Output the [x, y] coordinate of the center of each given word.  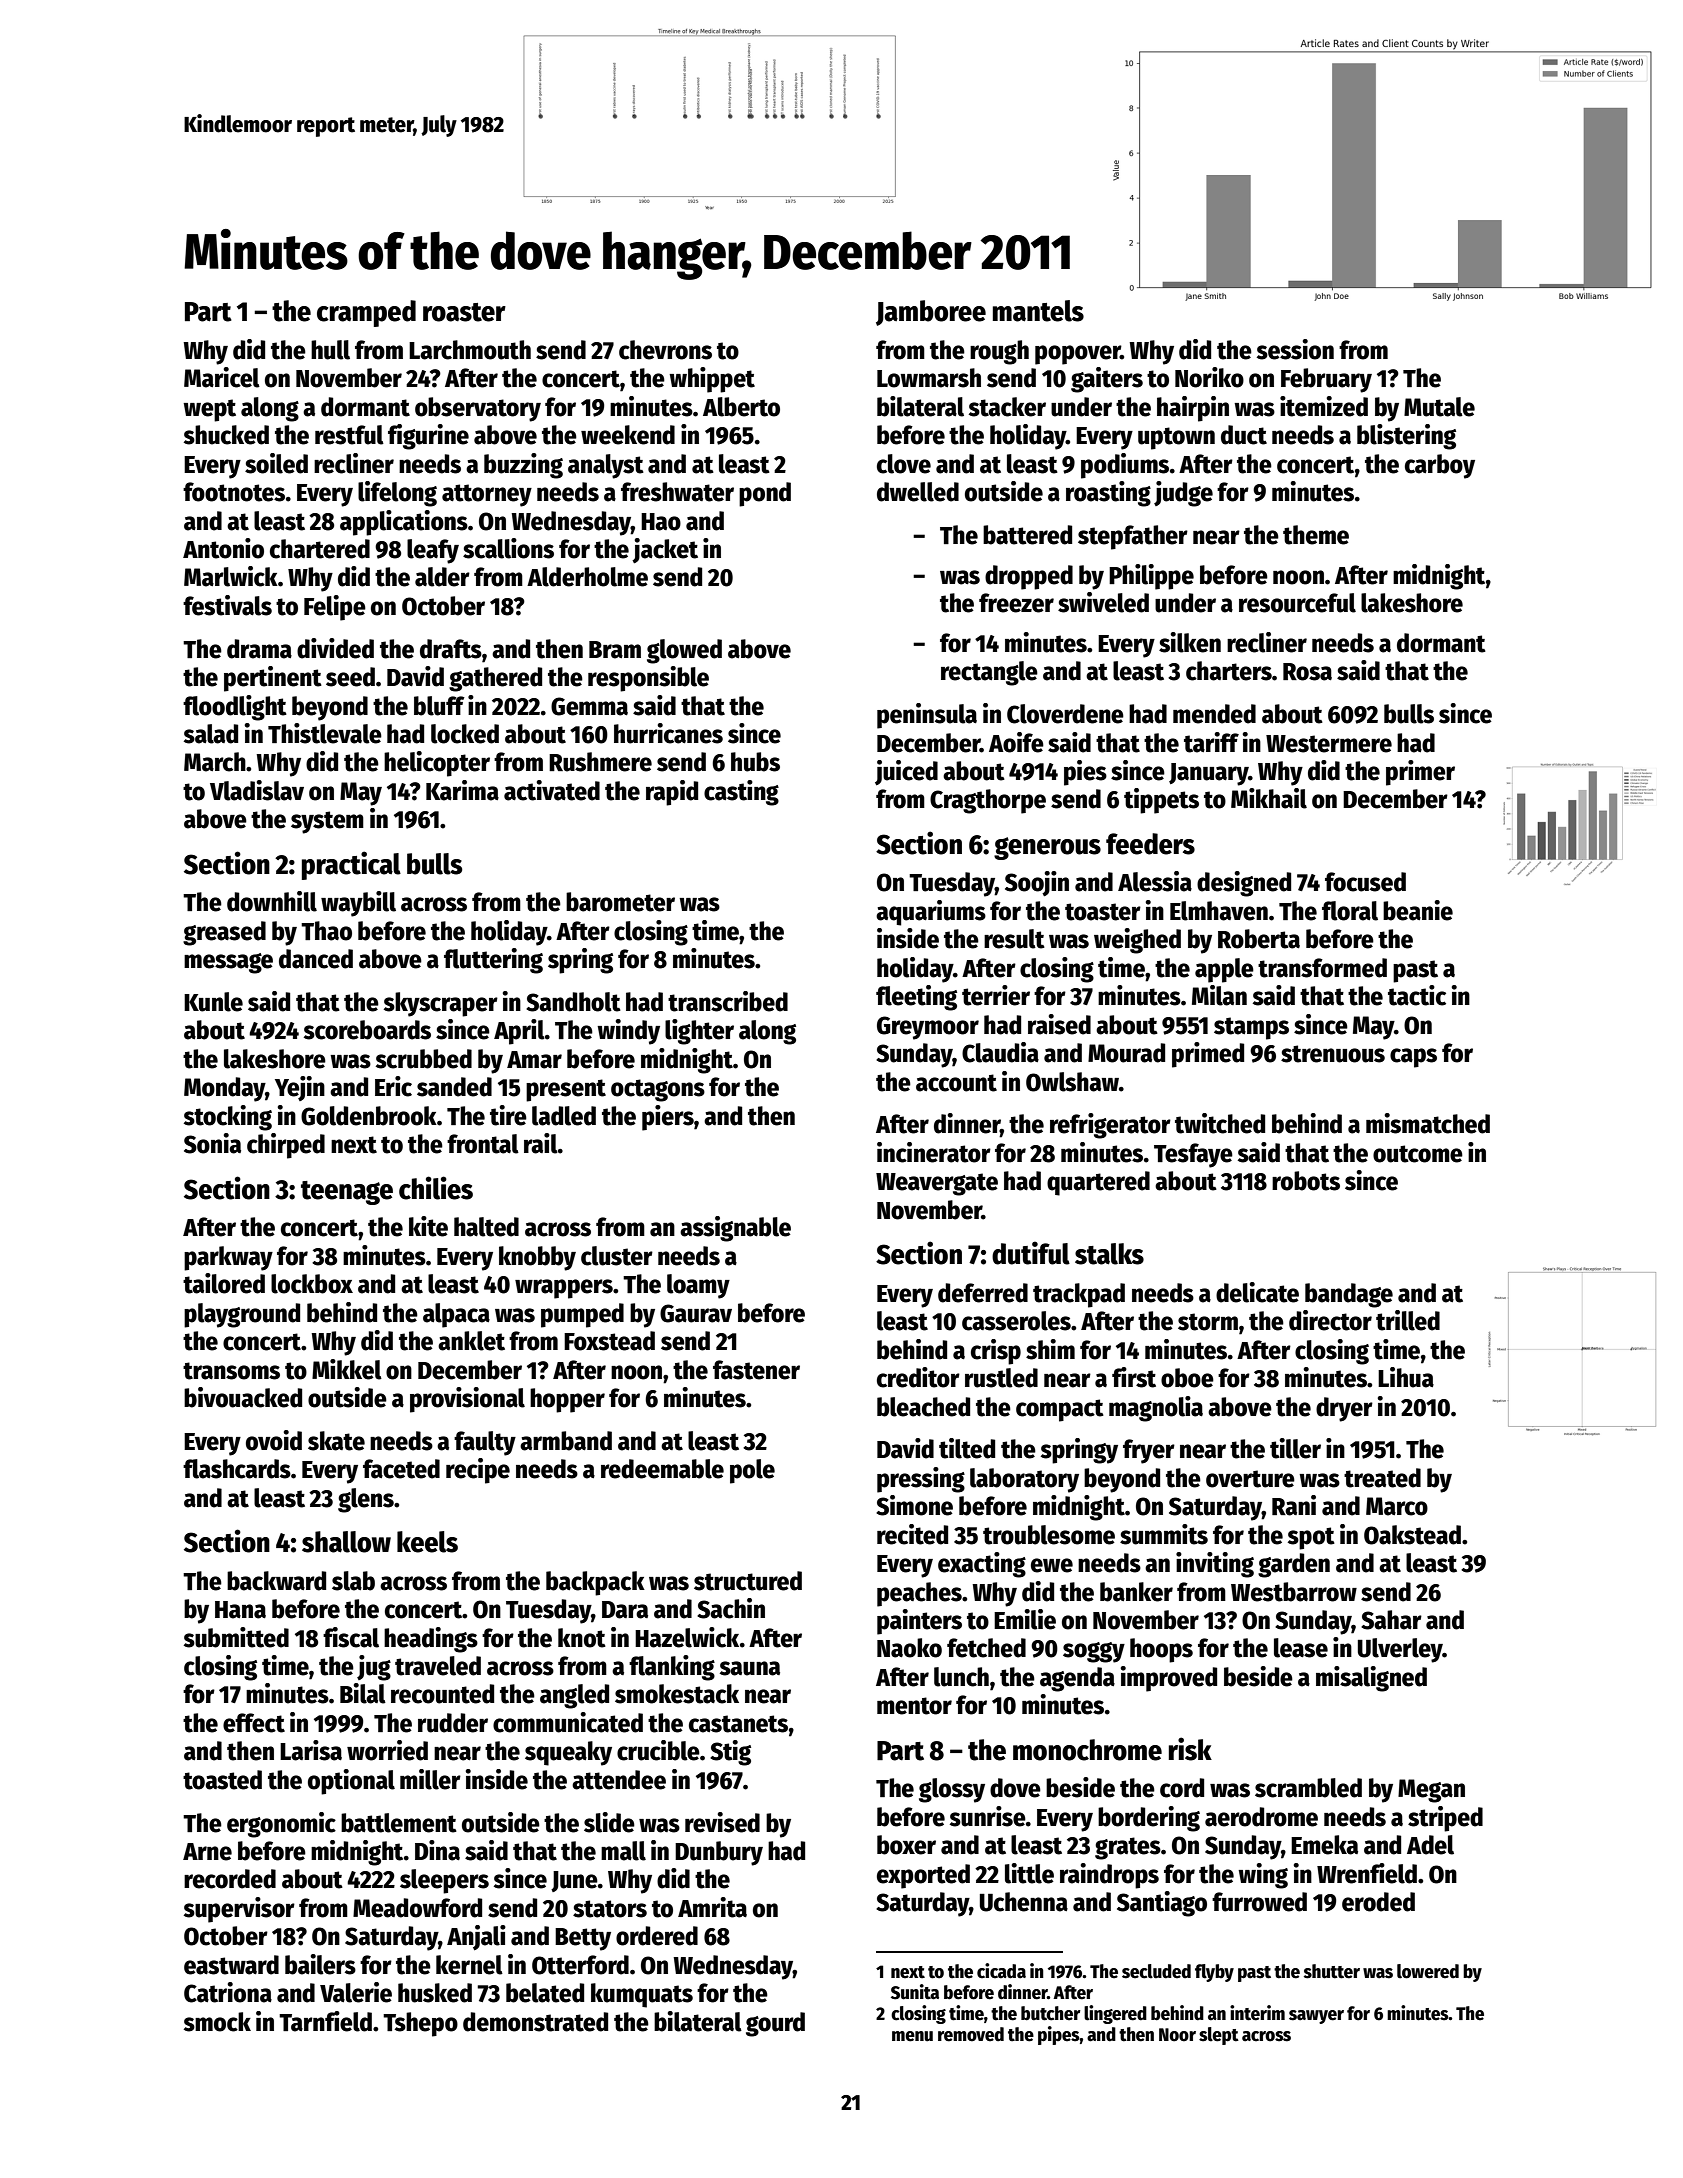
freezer [1016, 603]
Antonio [223, 548]
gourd [775, 2024]
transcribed [728, 1001]
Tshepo [420, 2024]
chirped [286, 1146]
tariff [1211, 742]
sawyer [1316, 2017]
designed [1244, 884]
